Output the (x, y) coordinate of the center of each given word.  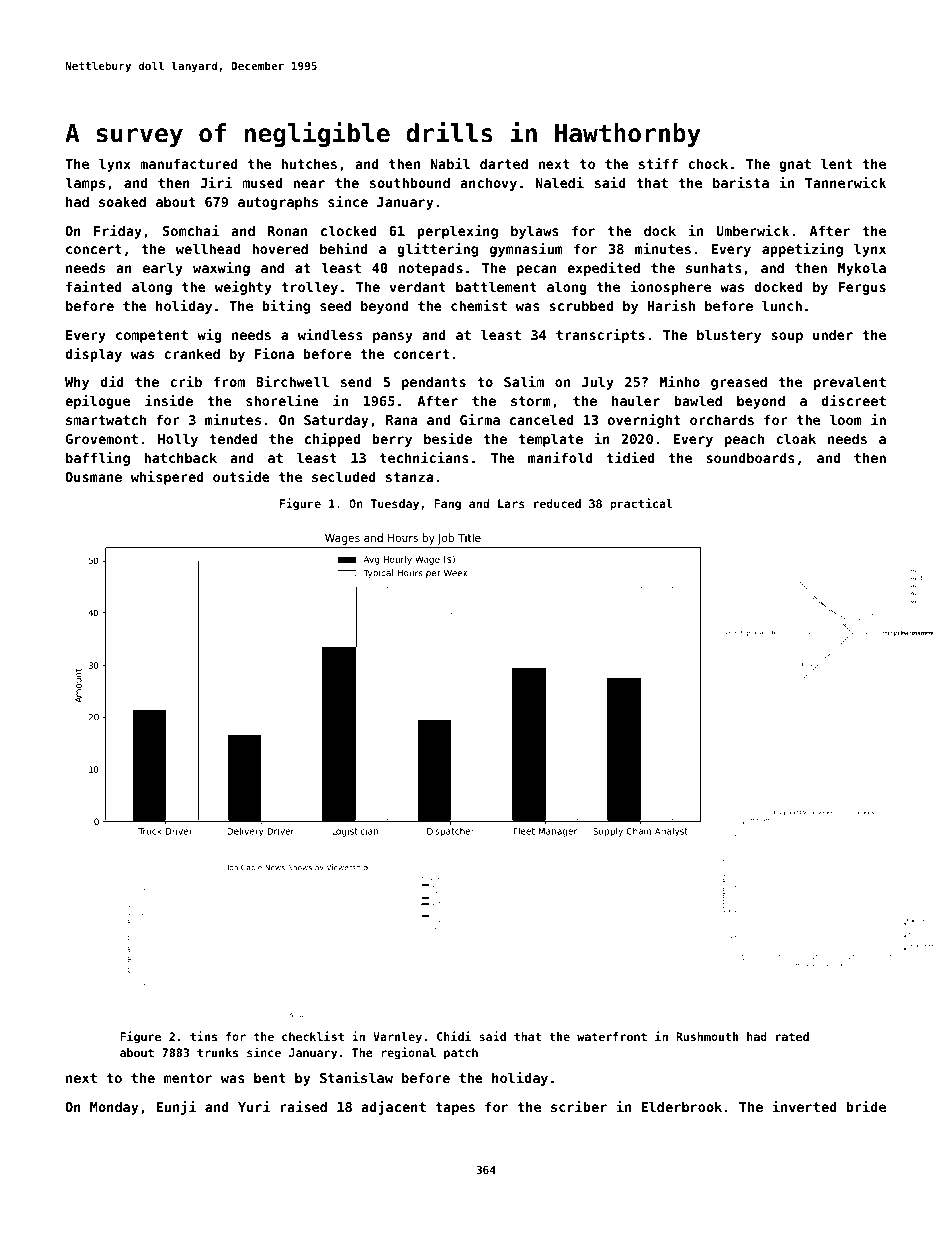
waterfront (612, 1036)
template (550, 440)
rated (792, 1036)
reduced (557, 503)
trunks (217, 1052)
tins (203, 1036)
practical (641, 504)
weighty (243, 288)
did (112, 381)
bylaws (535, 232)
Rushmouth (707, 1036)
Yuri (254, 1106)
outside (241, 476)
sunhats (714, 267)
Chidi (454, 1036)
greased (739, 383)
